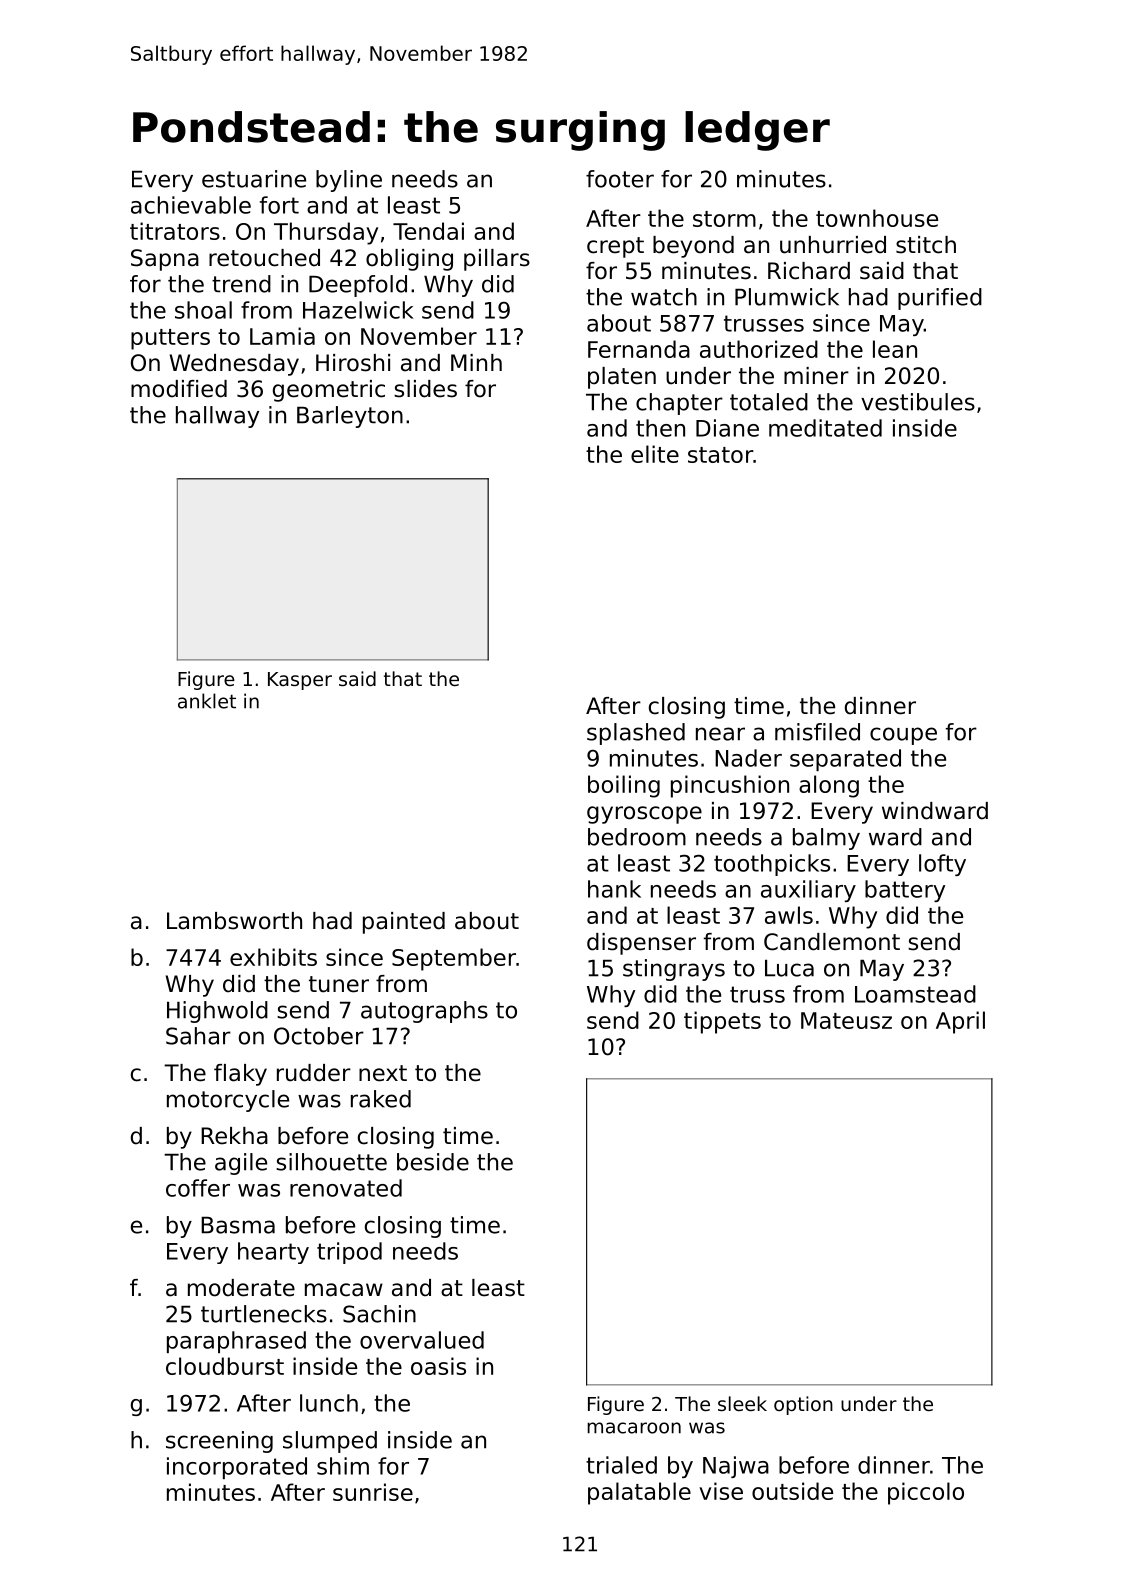  Describe the element at coordinates (344, 1290) in the document. I see `macaw` at that location.
